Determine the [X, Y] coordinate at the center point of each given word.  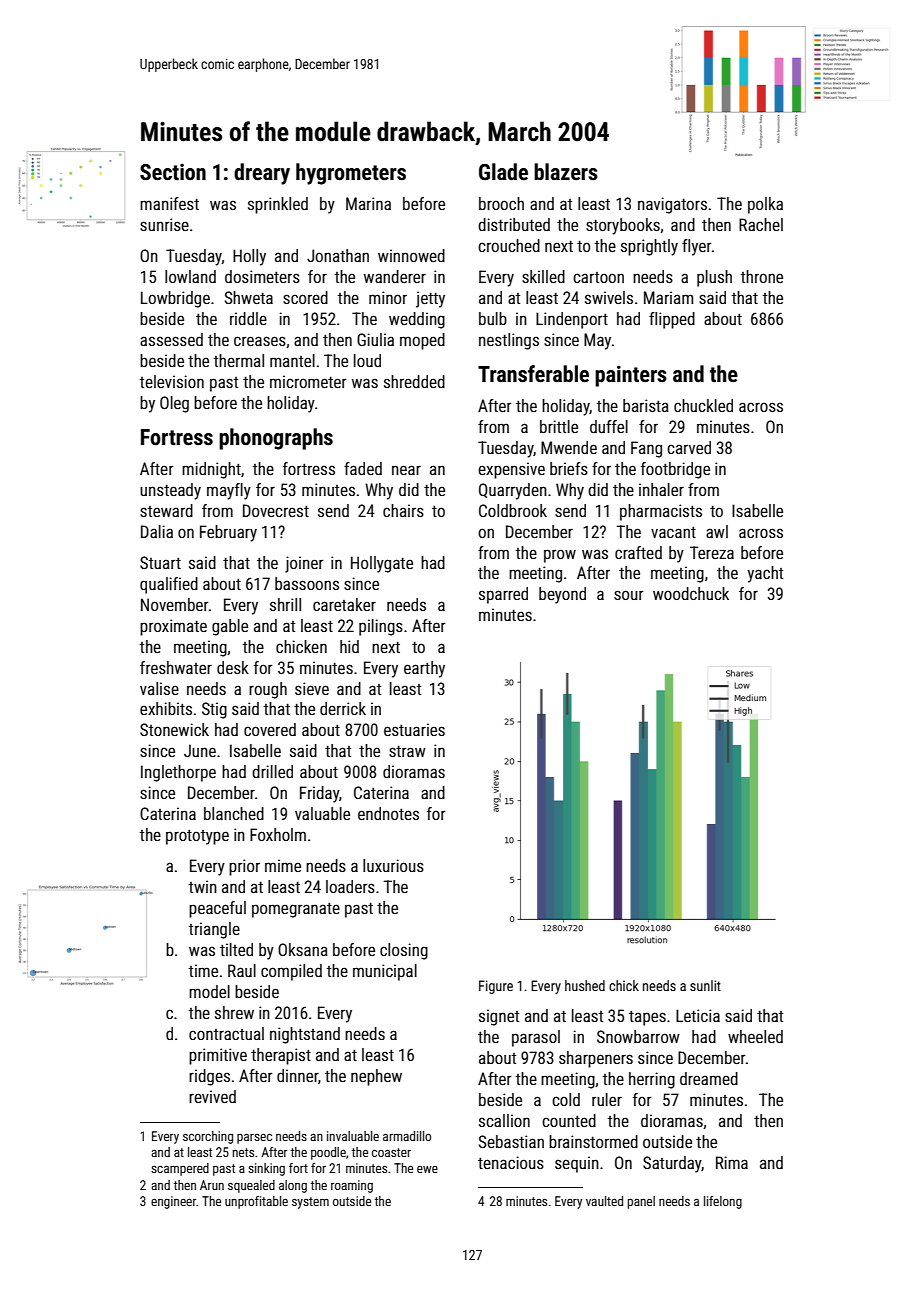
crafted [638, 552]
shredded [414, 381]
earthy [424, 669]
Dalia [157, 531]
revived [212, 1096]
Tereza [712, 552]
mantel [292, 360]
